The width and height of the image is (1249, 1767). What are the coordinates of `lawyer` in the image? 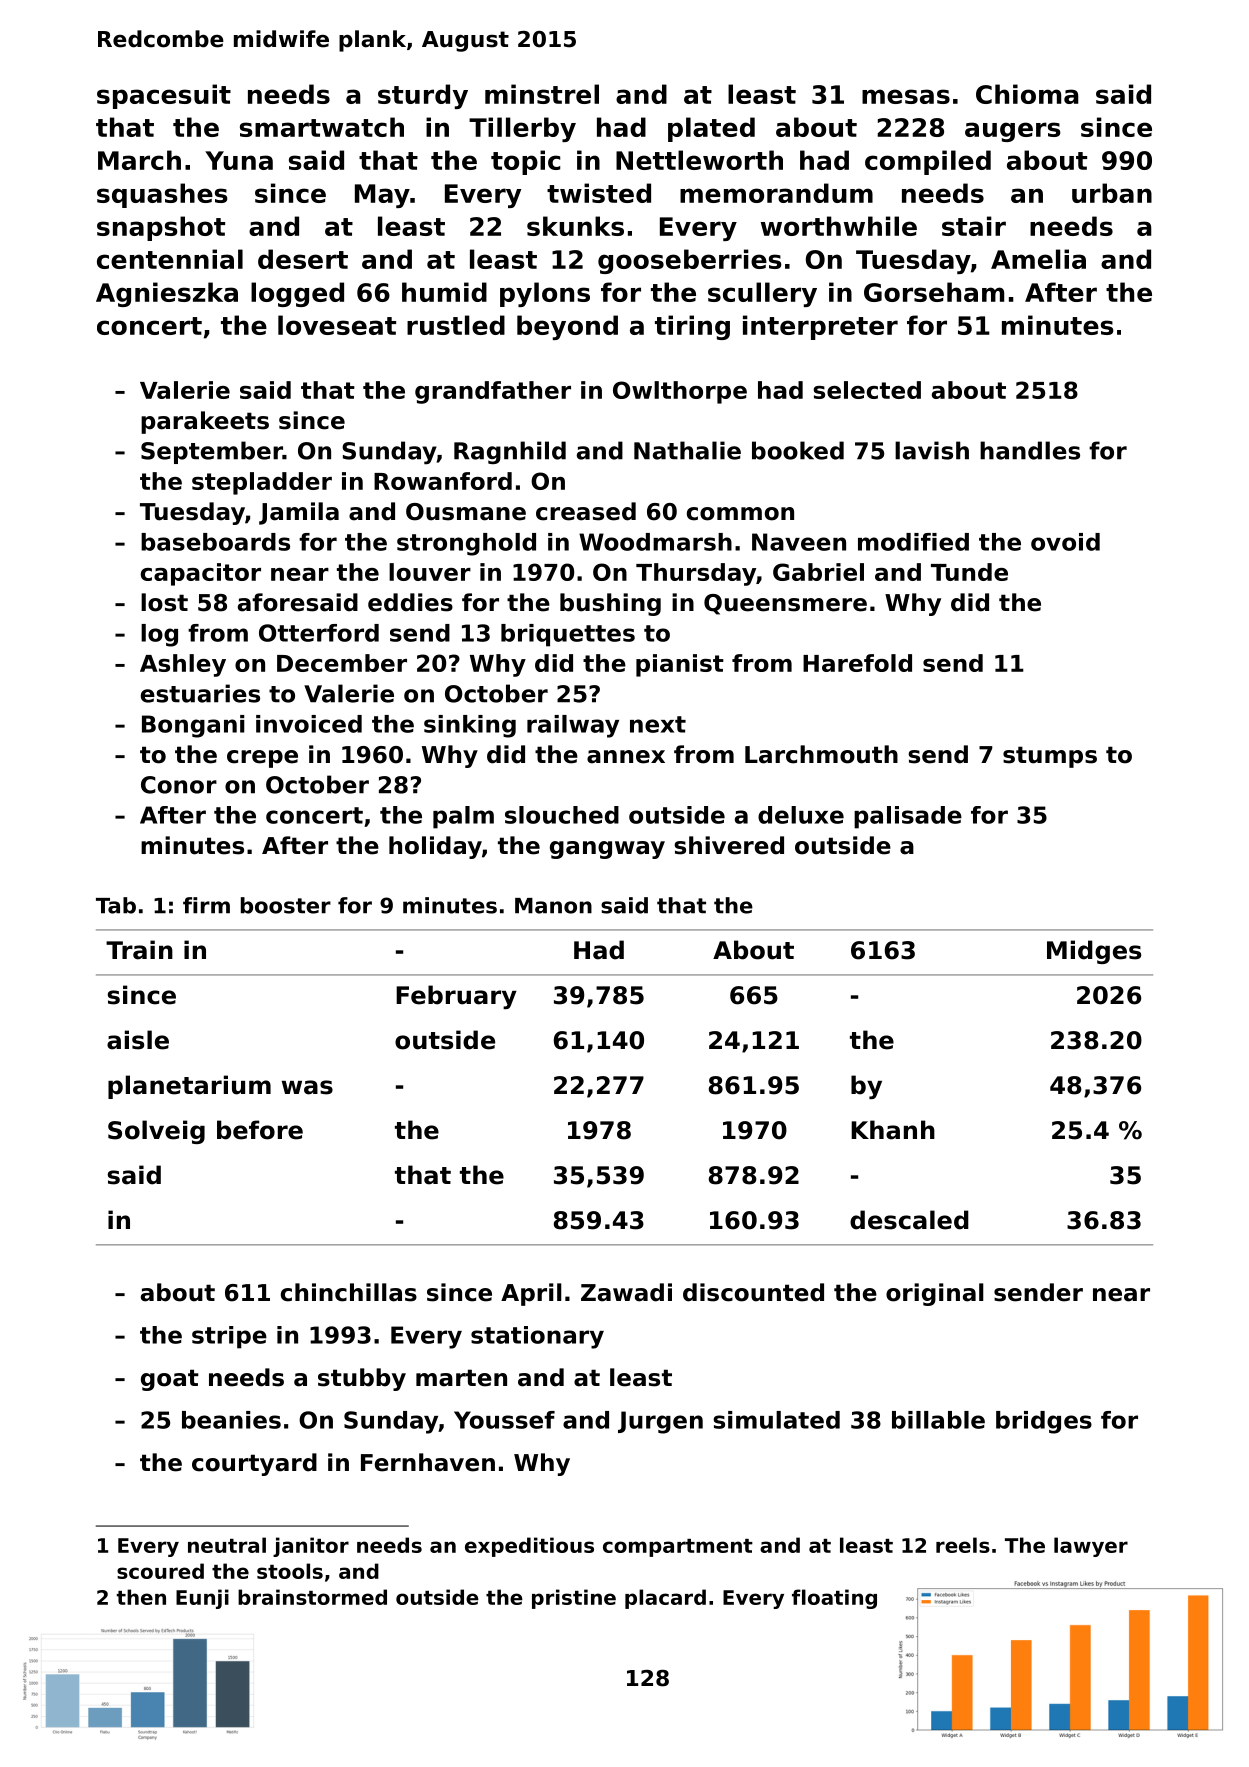 It's located at (1091, 1547).
